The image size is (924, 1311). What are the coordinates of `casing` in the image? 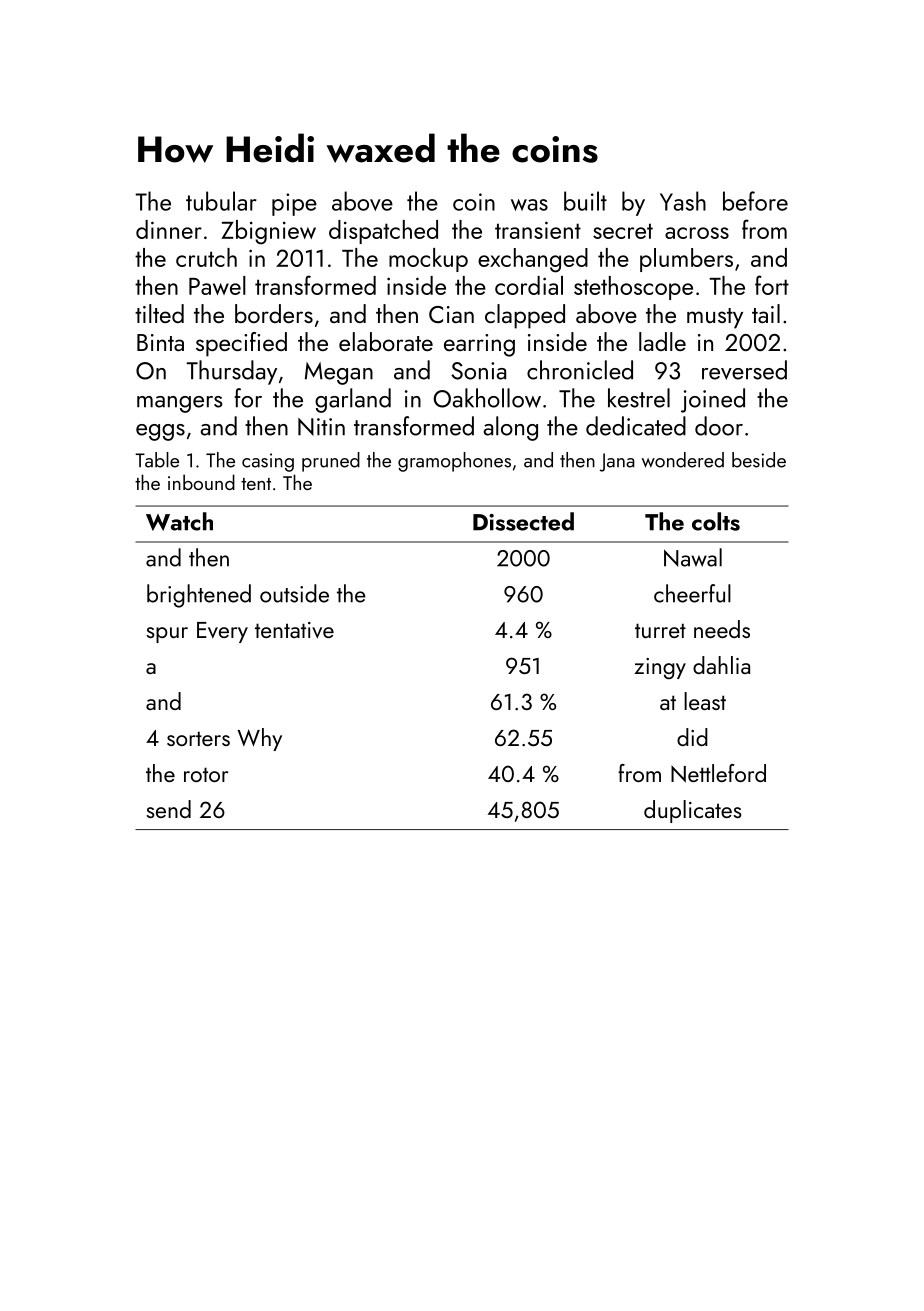 It's located at (268, 462).
